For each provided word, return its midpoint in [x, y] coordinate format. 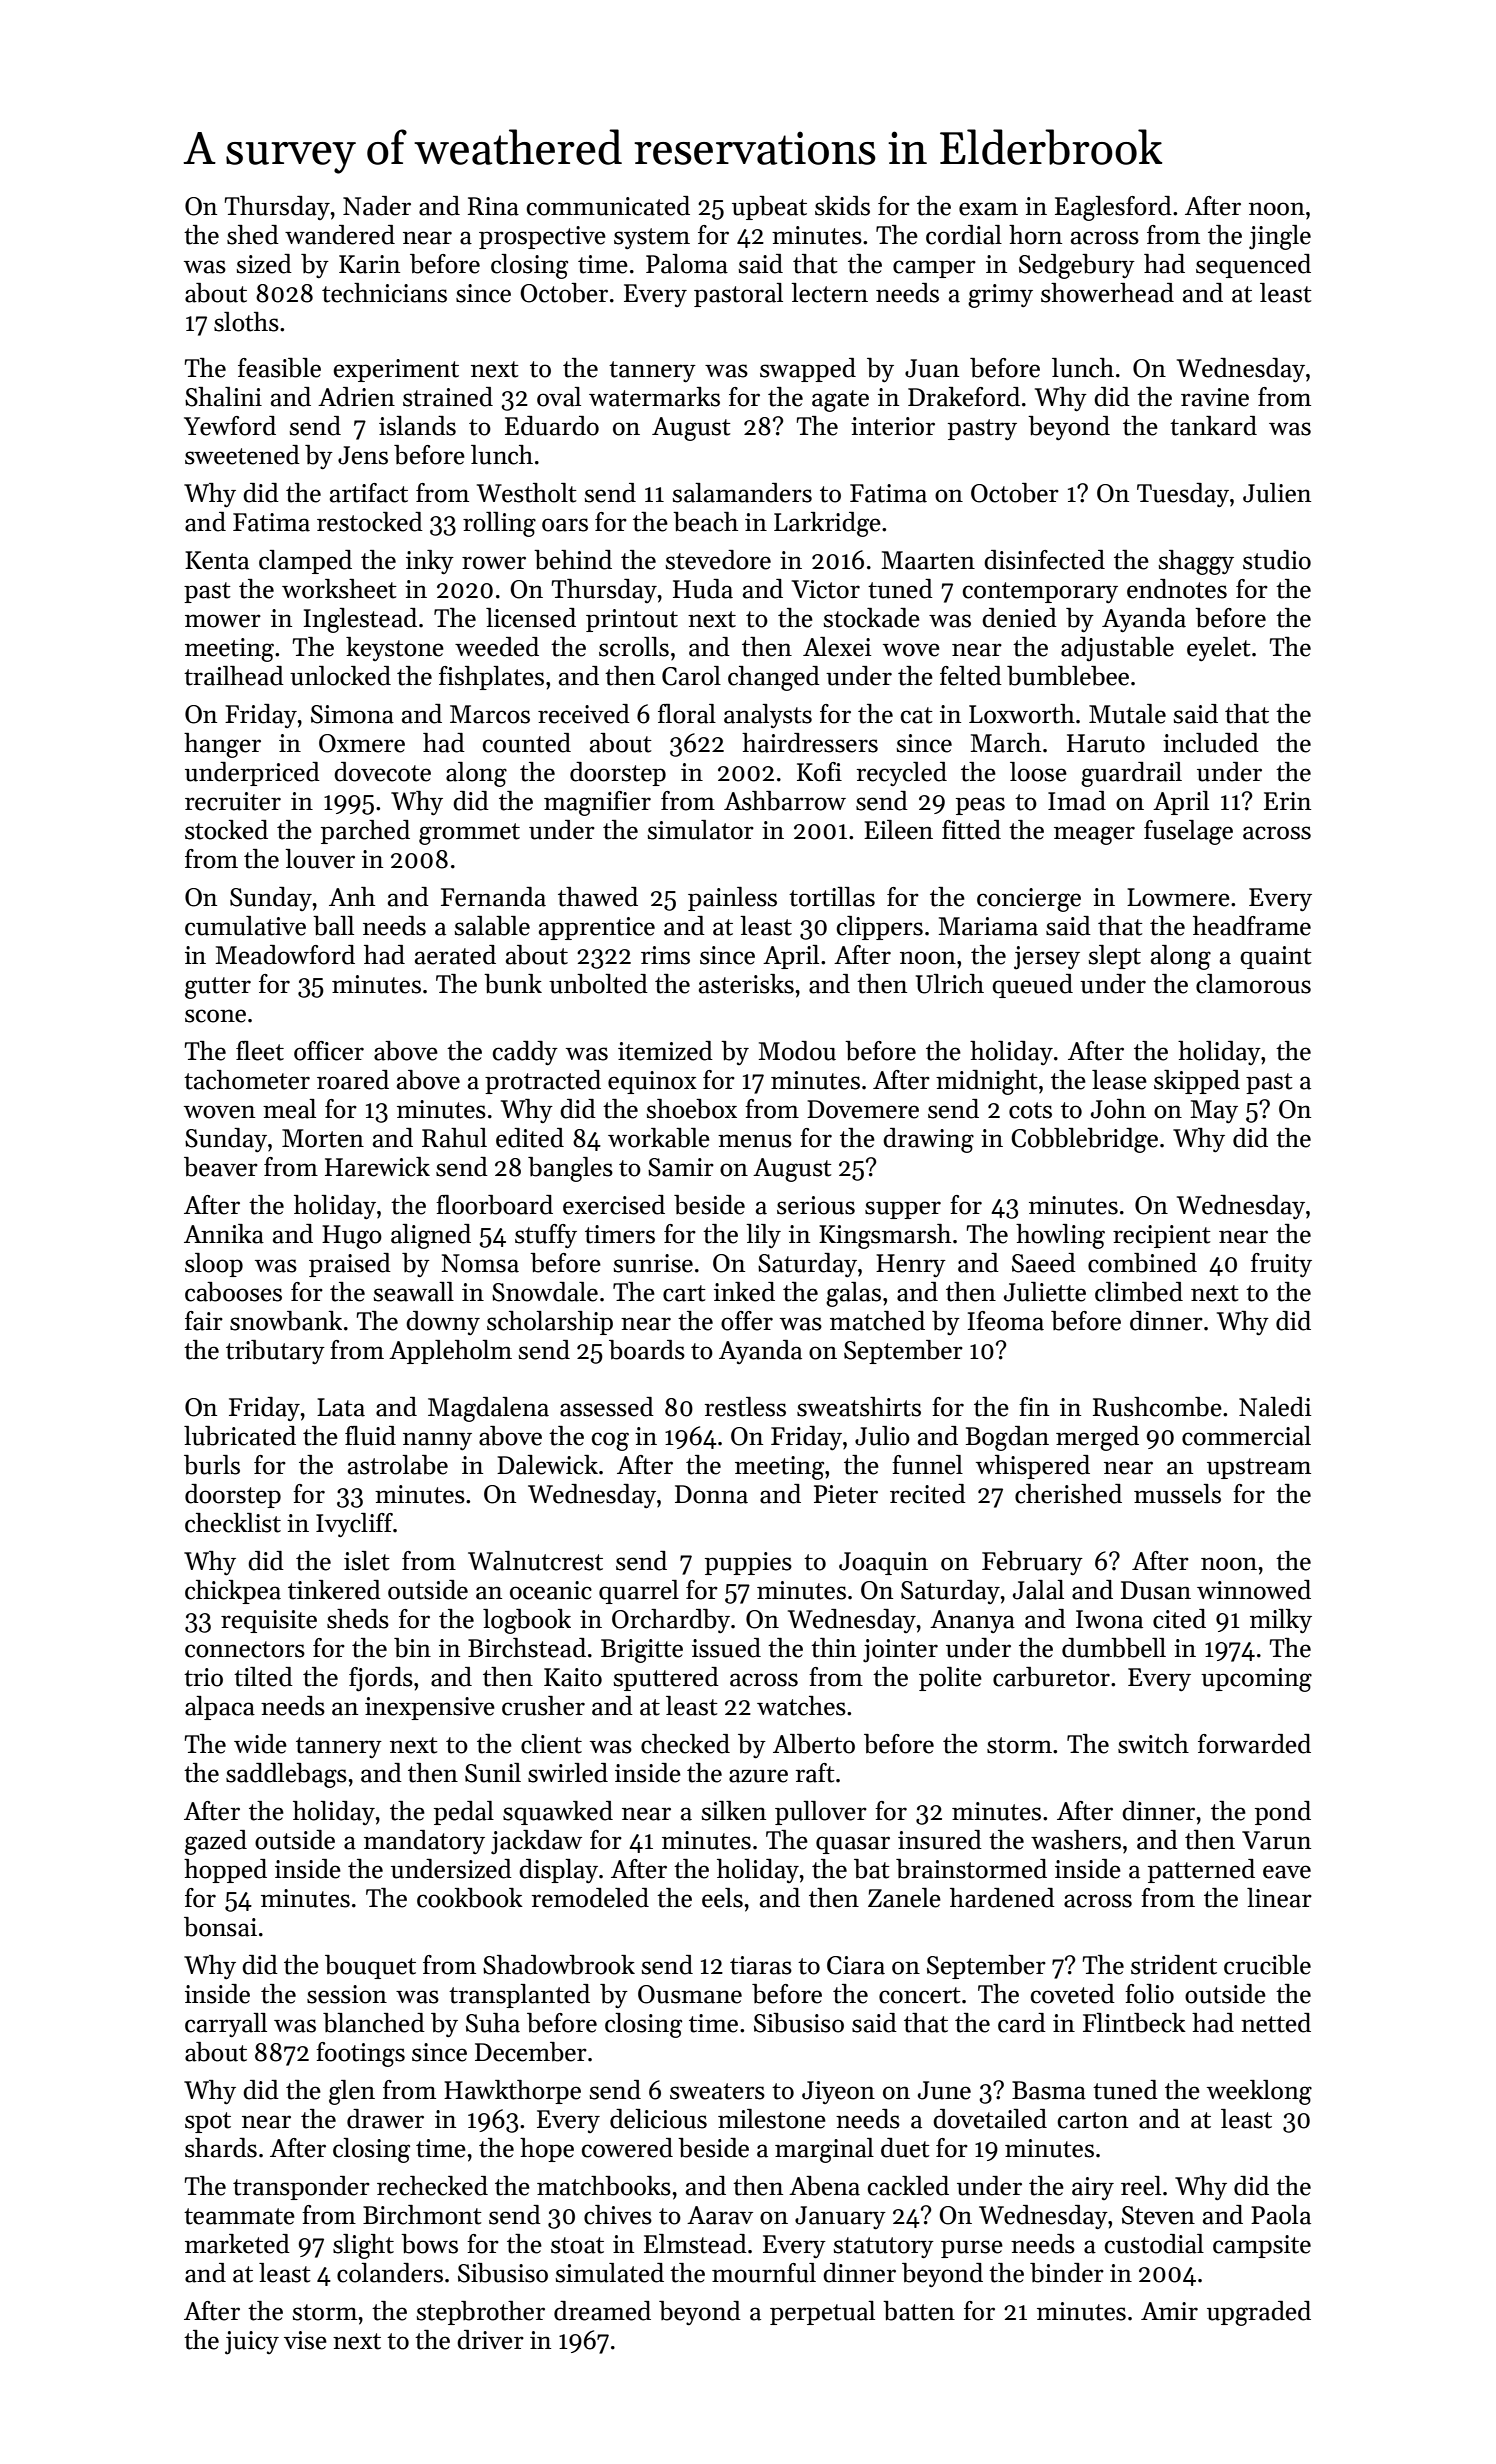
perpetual [822, 2313]
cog [610, 1441]
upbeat [769, 208]
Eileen [898, 830]
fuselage [1188, 832]
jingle [1280, 237]
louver [320, 859]
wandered [340, 235]
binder [1067, 2273]
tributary [275, 1352]
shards [221, 2148]
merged [1097, 1438]
